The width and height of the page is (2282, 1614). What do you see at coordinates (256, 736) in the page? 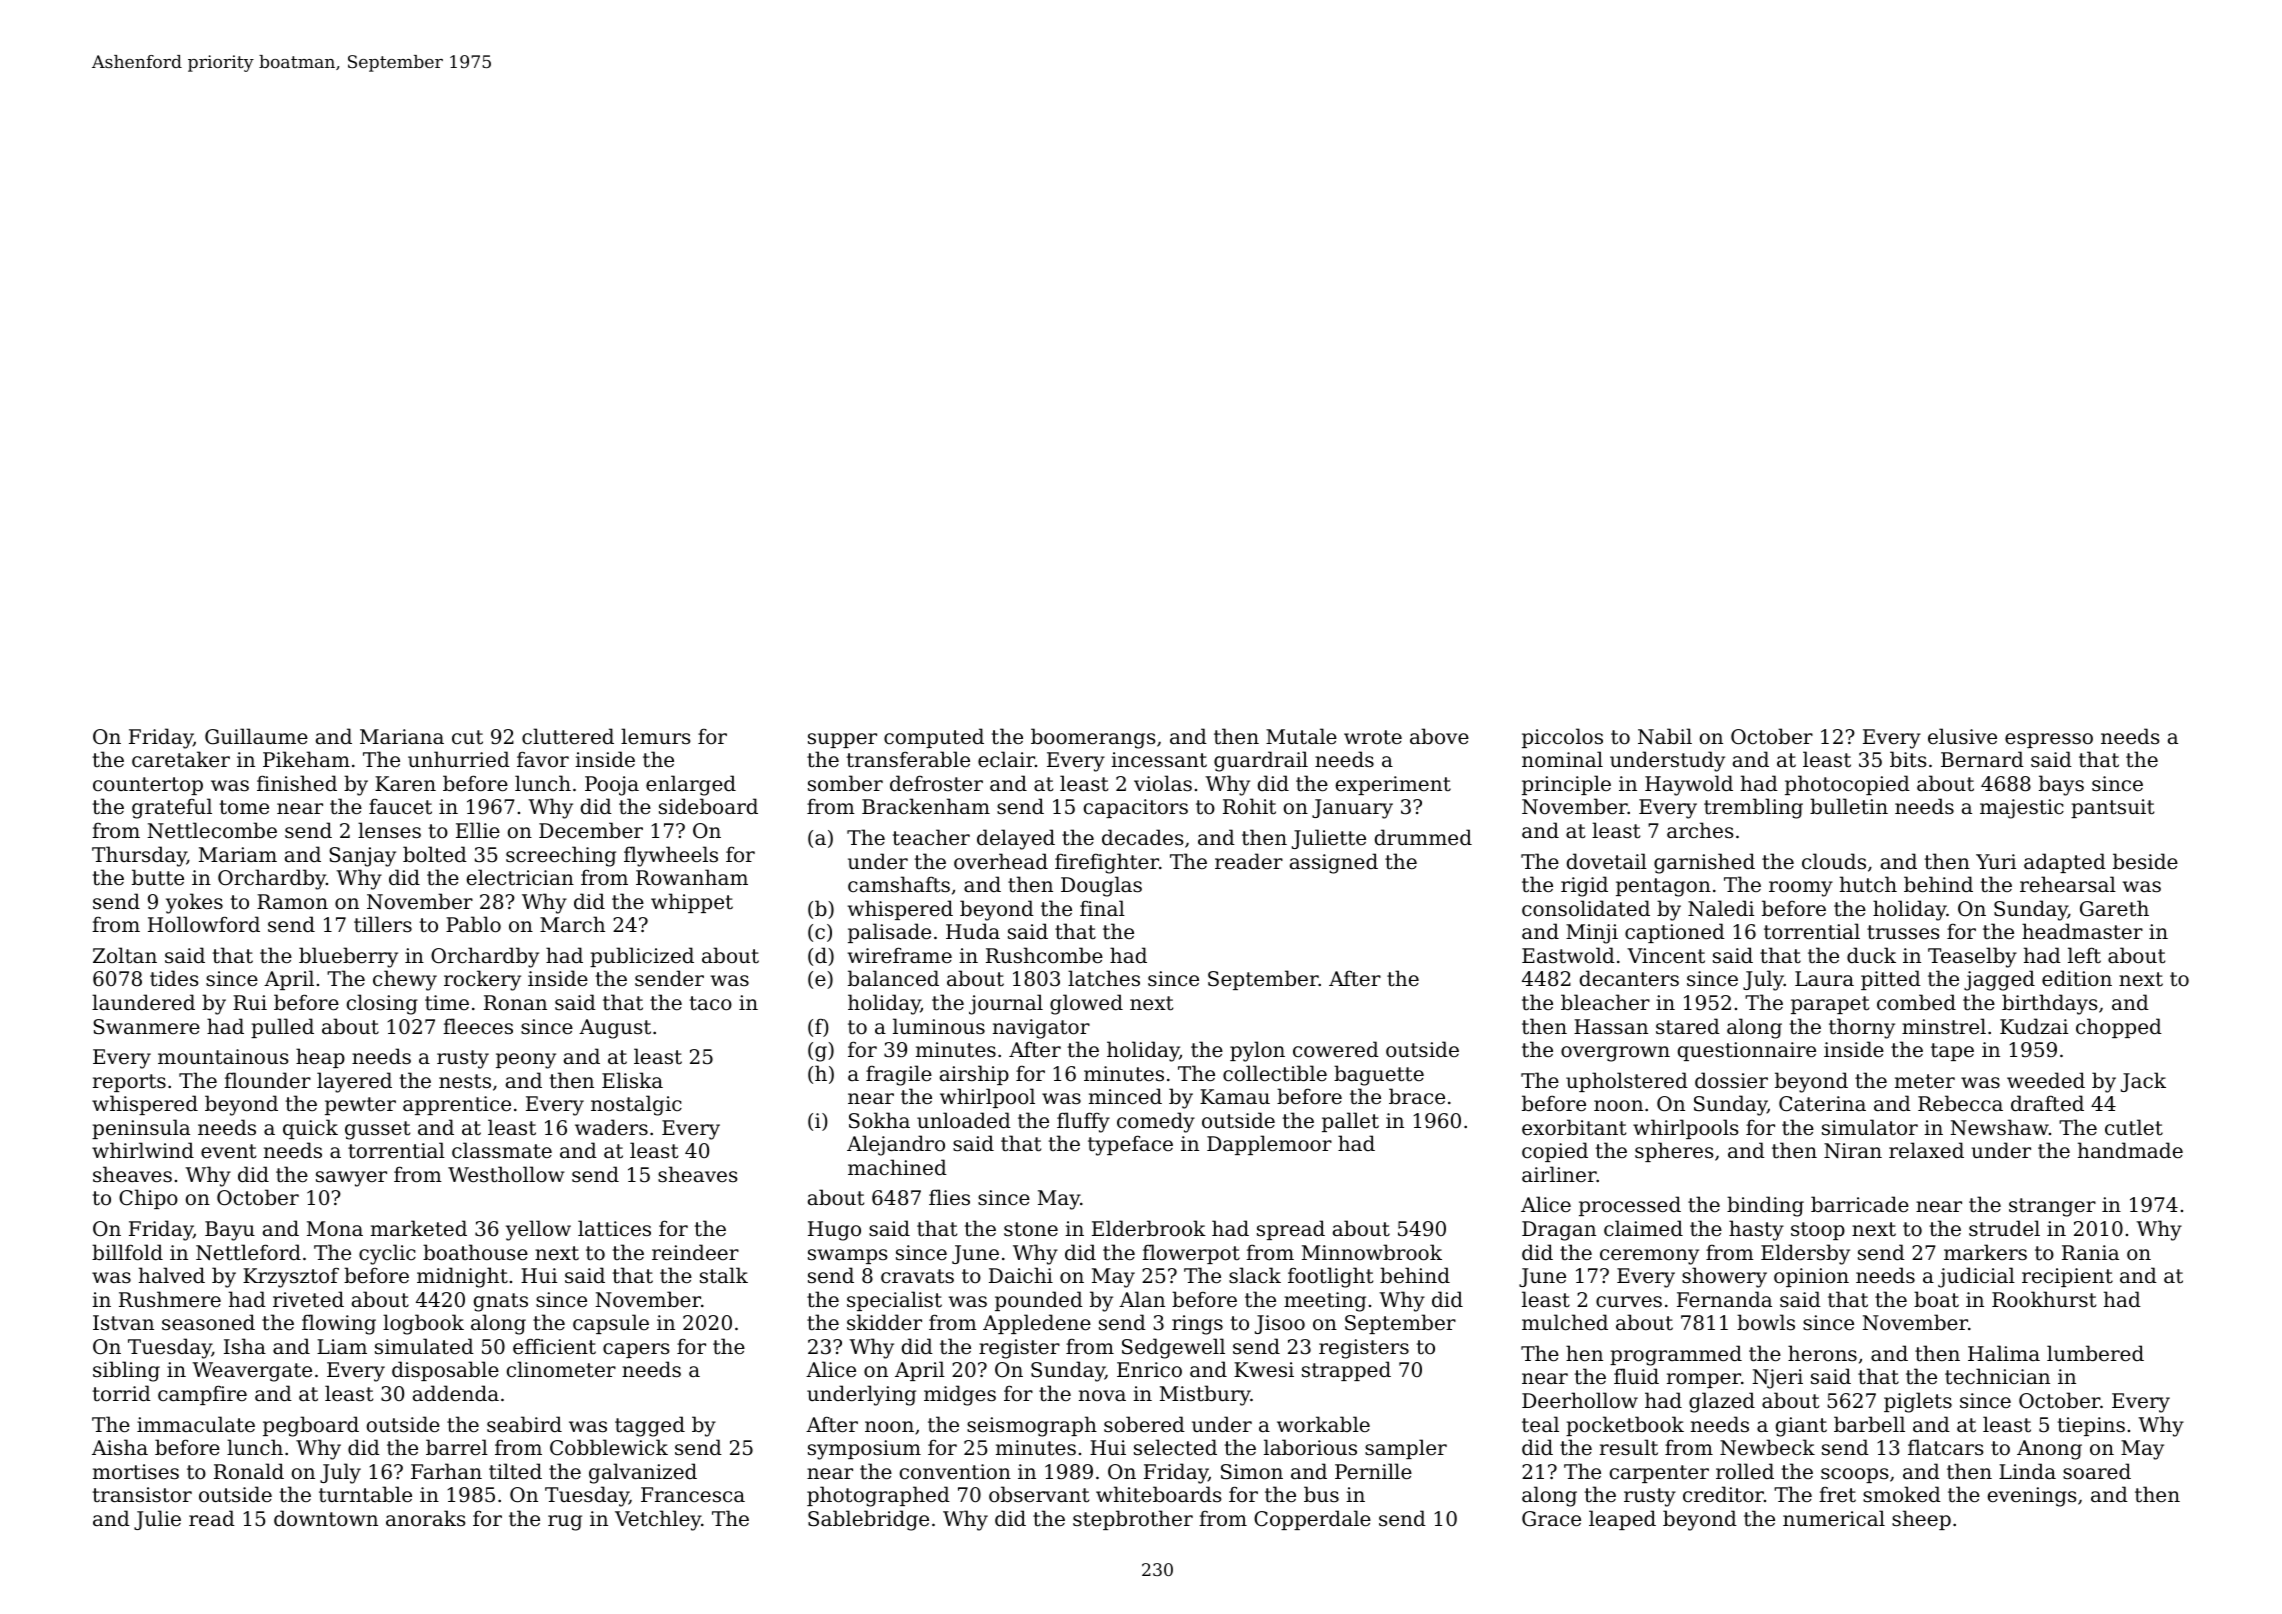
I see `Guillaume` at bounding box center [256, 736].
